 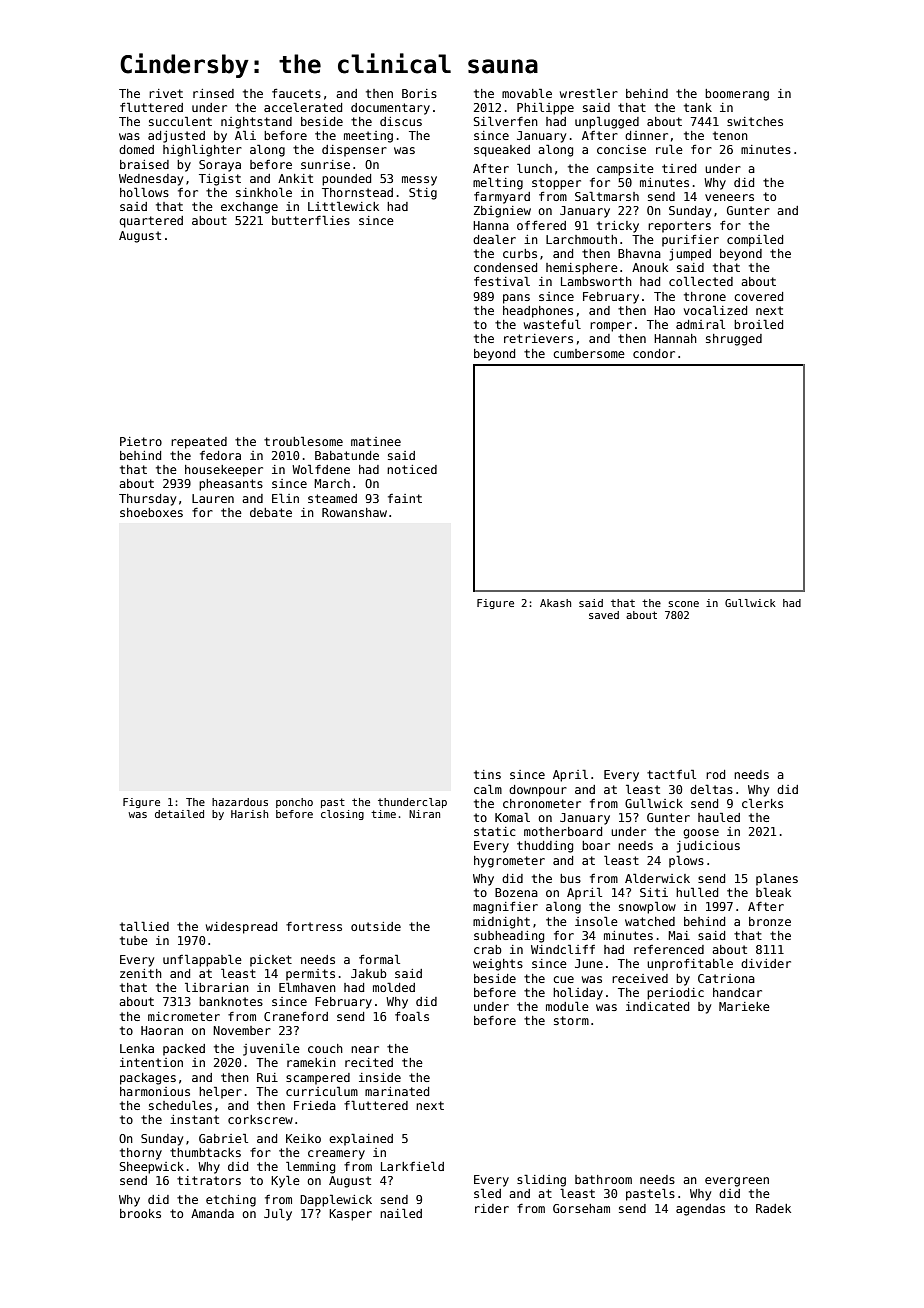 What do you see at coordinates (166, 93) in the page?
I see `rivet` at bounding box center [166, 93].
